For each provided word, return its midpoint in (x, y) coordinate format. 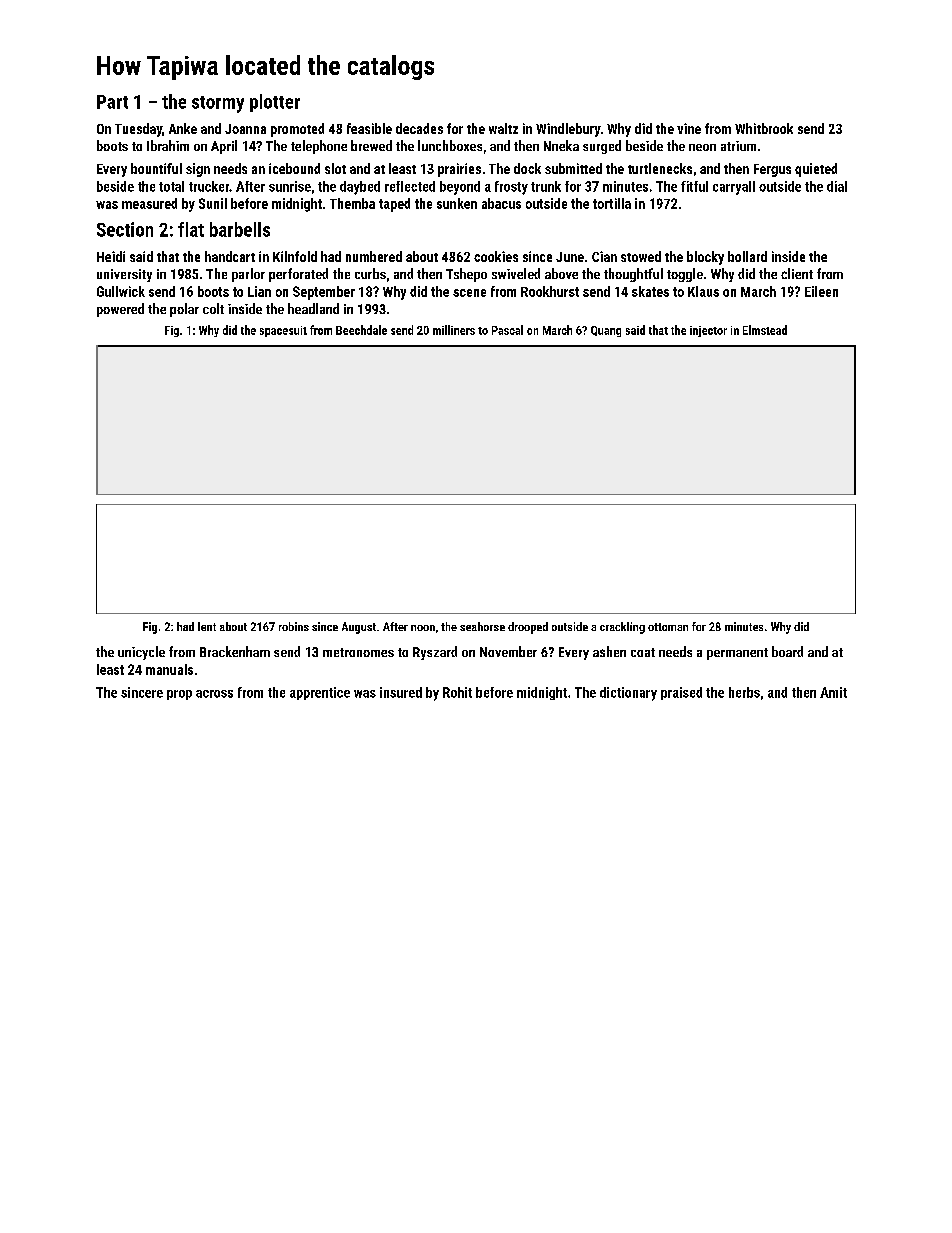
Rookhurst (550, 291)
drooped (528, 628)
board (787, 651)
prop (179, 695)
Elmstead (765, 330)
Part (112, 102)
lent (207, 626)
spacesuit (283, 331)
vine (689, 128)
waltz (503, 128)
